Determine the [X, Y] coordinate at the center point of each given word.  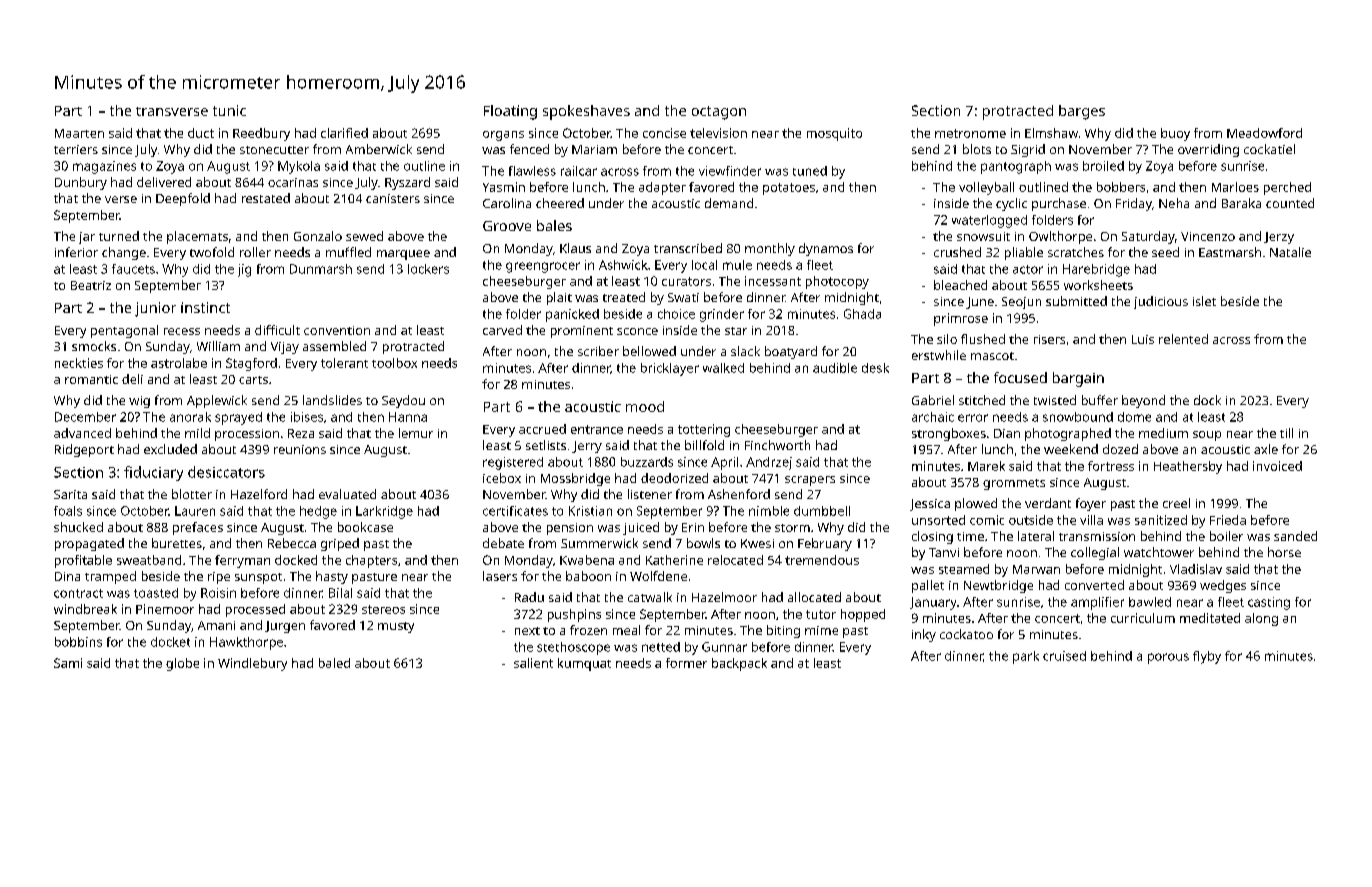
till [1286, 433]
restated [266, 198]
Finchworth [777, 445]
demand [729, 203]
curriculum [1143, 618]
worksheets [1098, 285]
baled [334, 663]
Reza [301, 433]
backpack [739, 664]
